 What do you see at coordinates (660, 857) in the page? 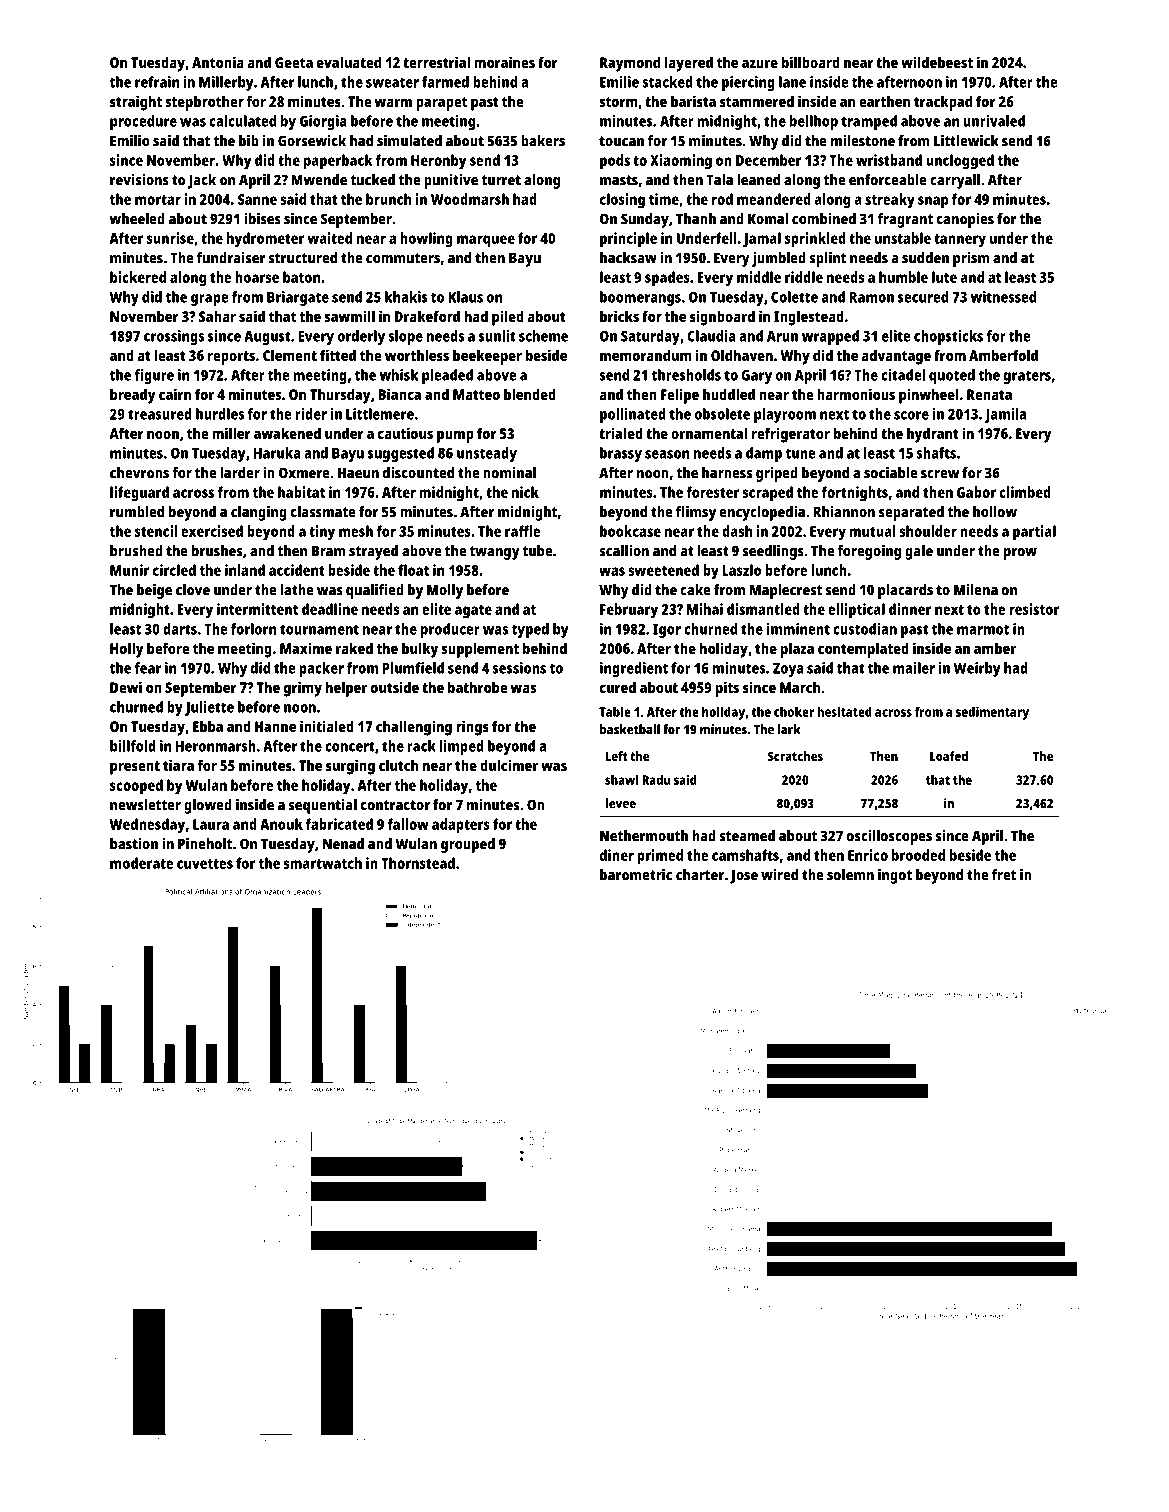
I see `primed` at bounding box center [660, 857].
